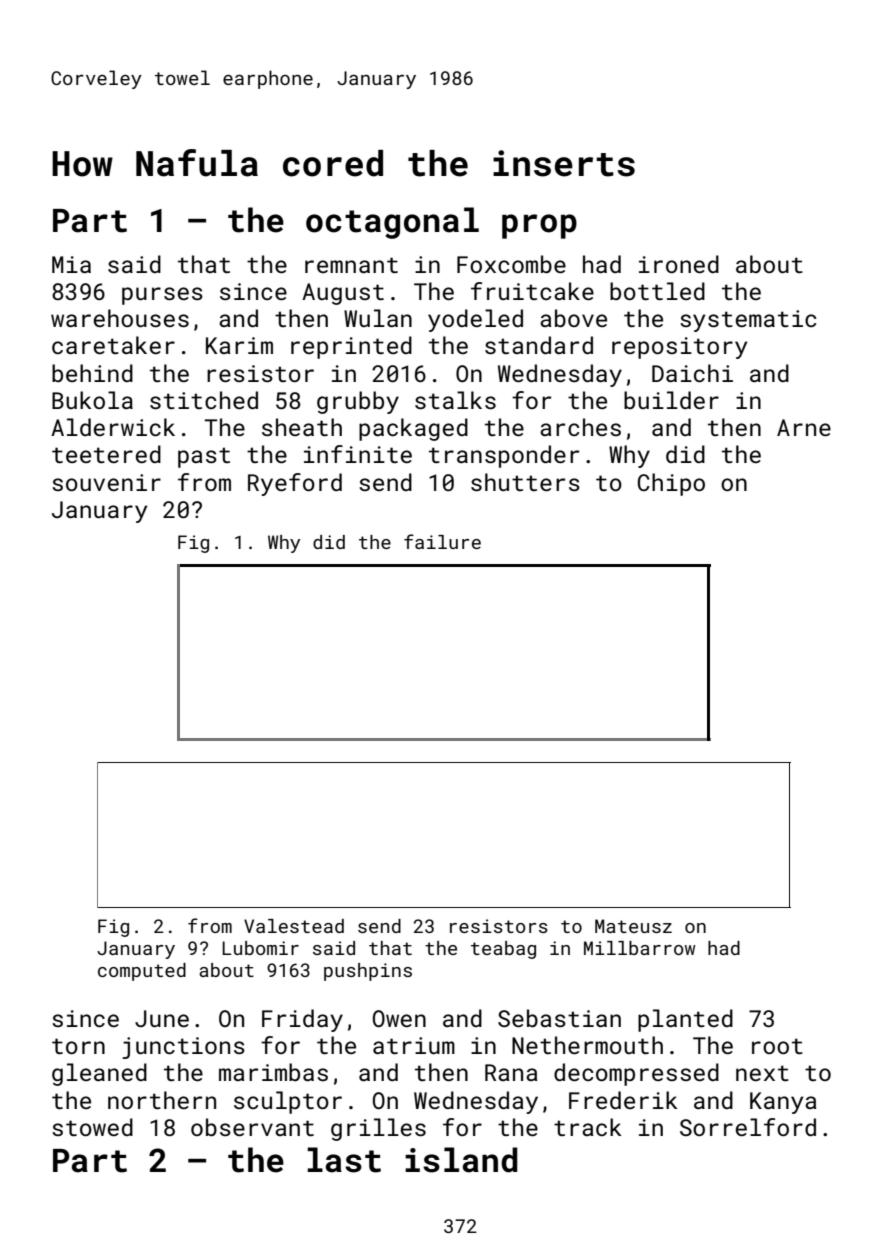  Describe the element at coordinates (679, 264) in the document. I see `ironed` at that location.
